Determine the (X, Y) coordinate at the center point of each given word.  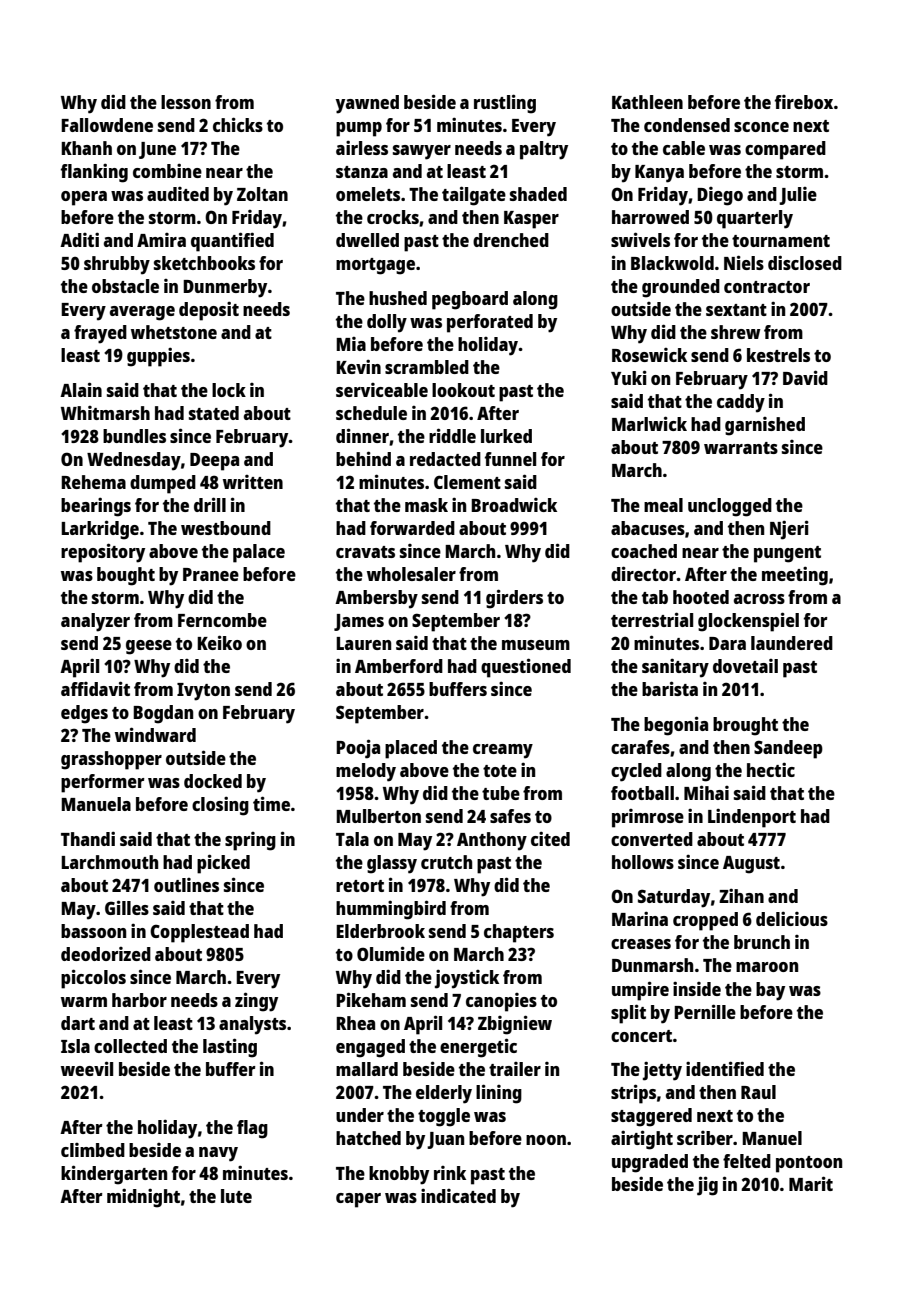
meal (663, 505)
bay (770, 991)
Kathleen (647, 102)
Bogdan (163, 714)
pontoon (809, 1164)
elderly (444, 1094)
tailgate (474, 196)
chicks (238, 124)
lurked (506, 436)
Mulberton (378, 816)
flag (252, 1129)
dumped (163, 484)
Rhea (355, 1023)
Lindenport (752, 818)
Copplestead (199, 933)
